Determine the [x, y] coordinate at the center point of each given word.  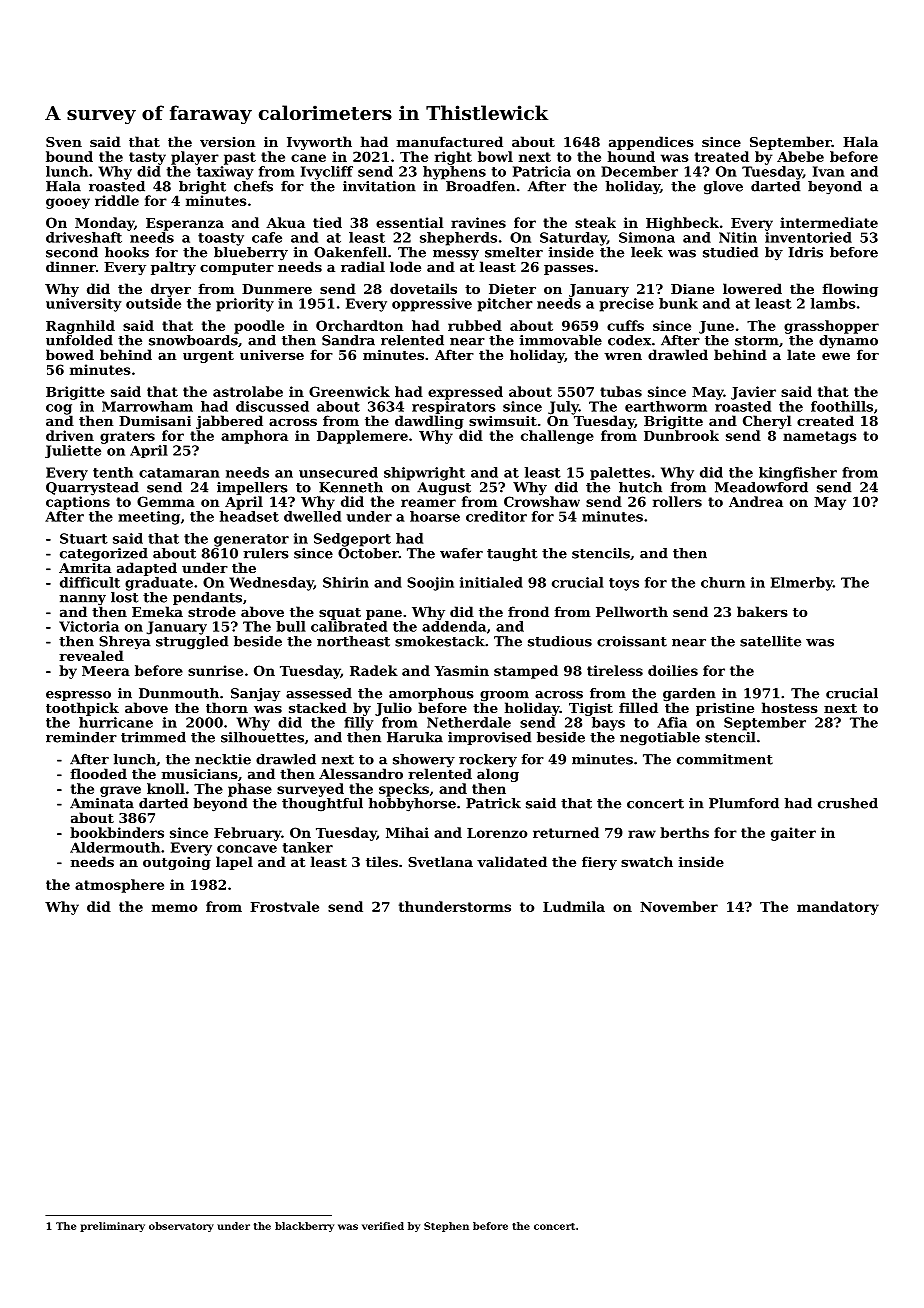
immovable [561, 340]
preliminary [112, 1227]
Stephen [446, 1227]
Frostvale [284, 906]
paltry [173, 268]
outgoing [177, 863]
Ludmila [574, 906]
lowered [752, 288]
